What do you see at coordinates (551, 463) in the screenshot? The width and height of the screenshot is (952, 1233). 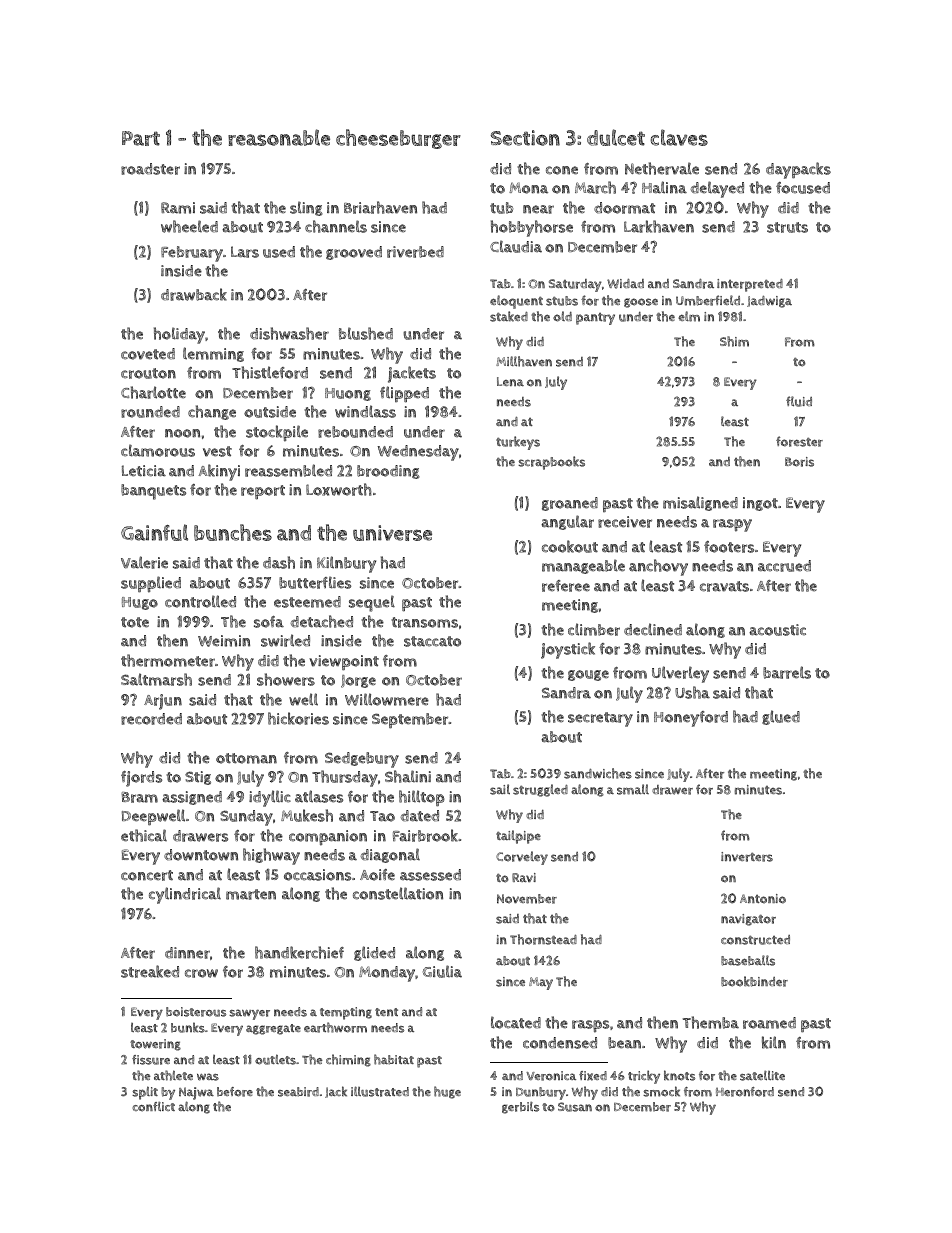 I see `scrapbooks` at bounding box center [551, 463].
